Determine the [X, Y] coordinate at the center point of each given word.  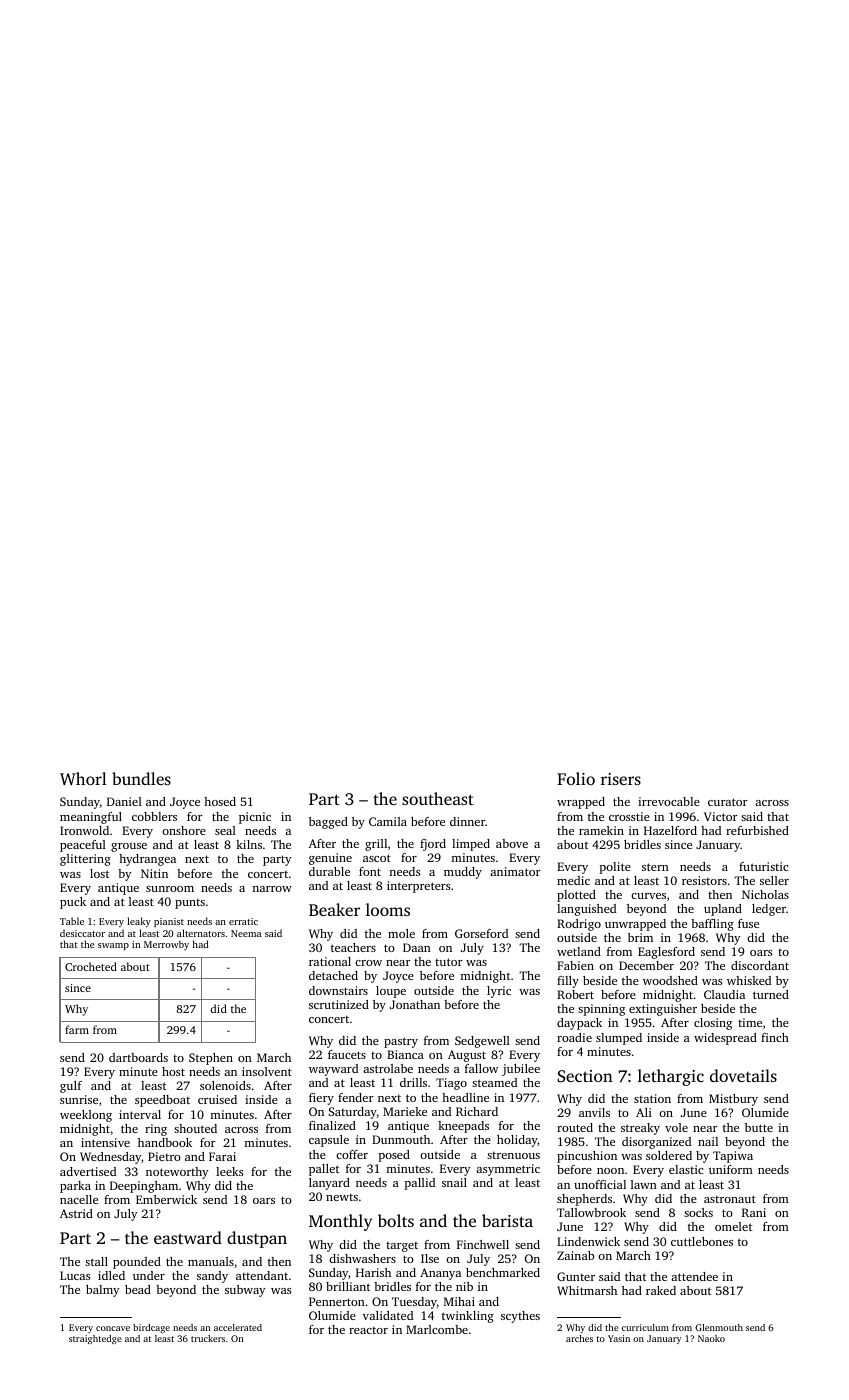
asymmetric [508, 1170]
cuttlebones [702, 1241]
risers [621, 779]
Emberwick [166, 1199]
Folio [576, 778]
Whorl [83, 779]
